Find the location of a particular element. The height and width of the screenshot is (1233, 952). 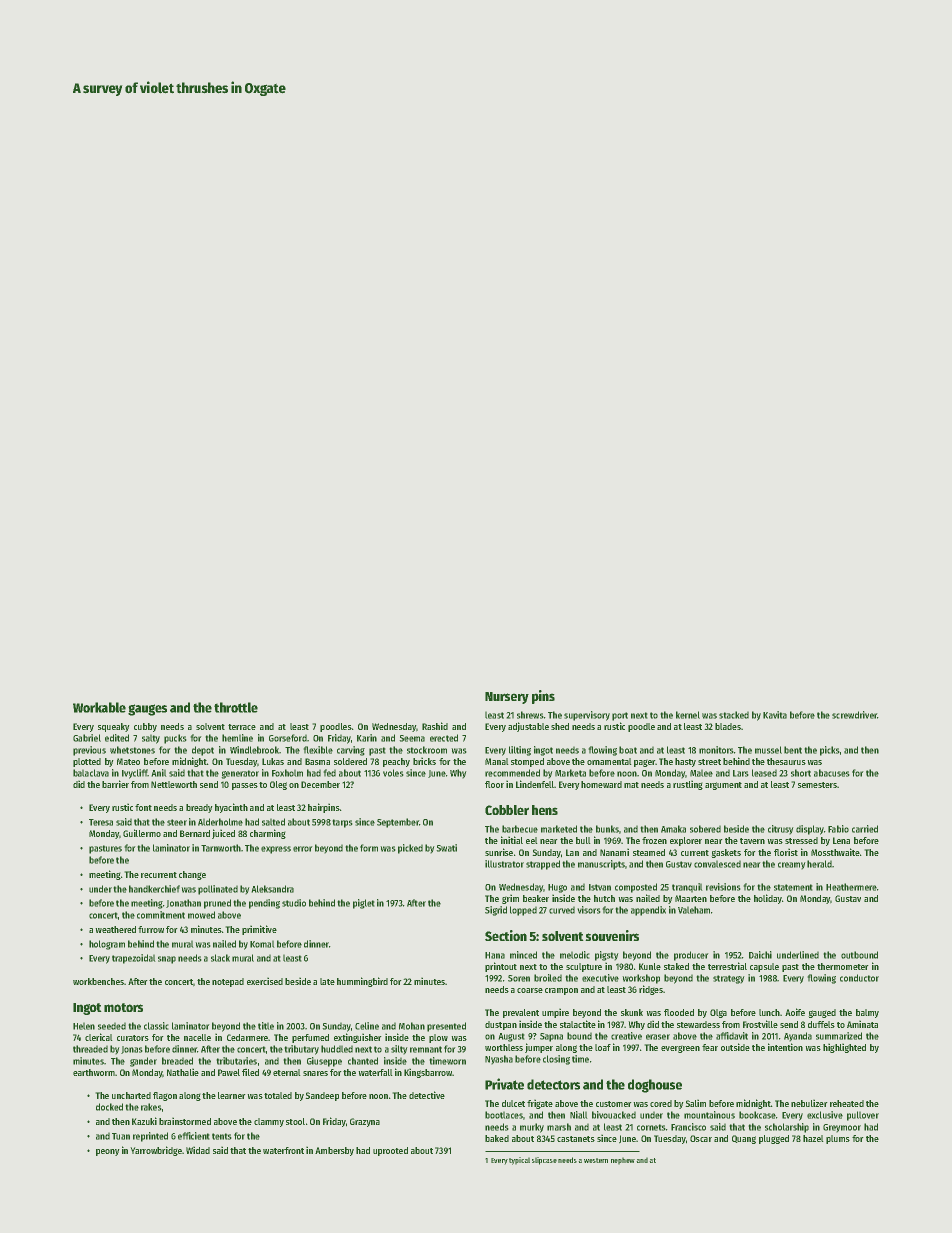

Nursery is located at coordinates (507, 698).
